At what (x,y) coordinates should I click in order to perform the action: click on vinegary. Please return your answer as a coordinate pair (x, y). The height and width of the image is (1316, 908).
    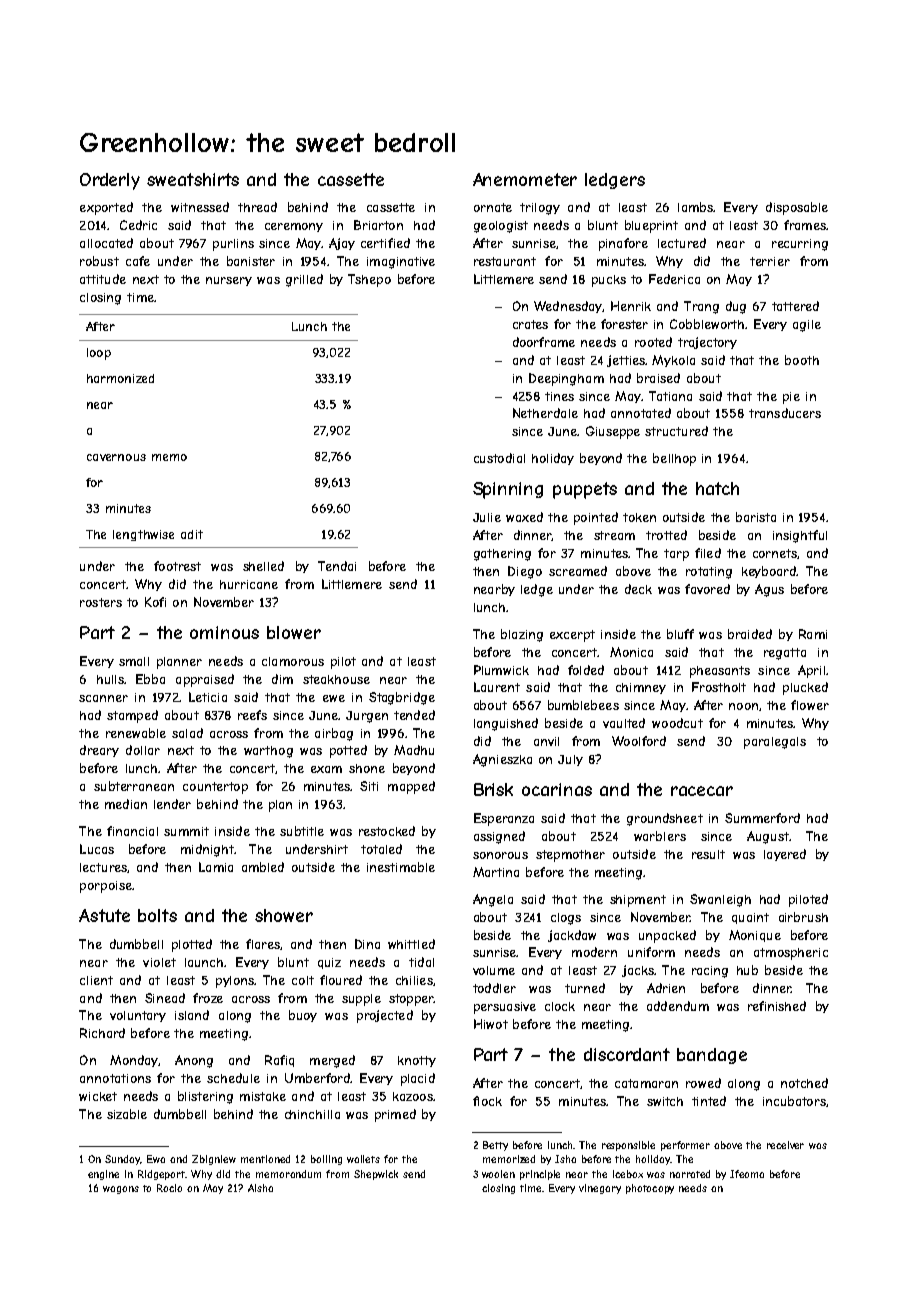
    Looking at the image, I should click on (600, 1189).
